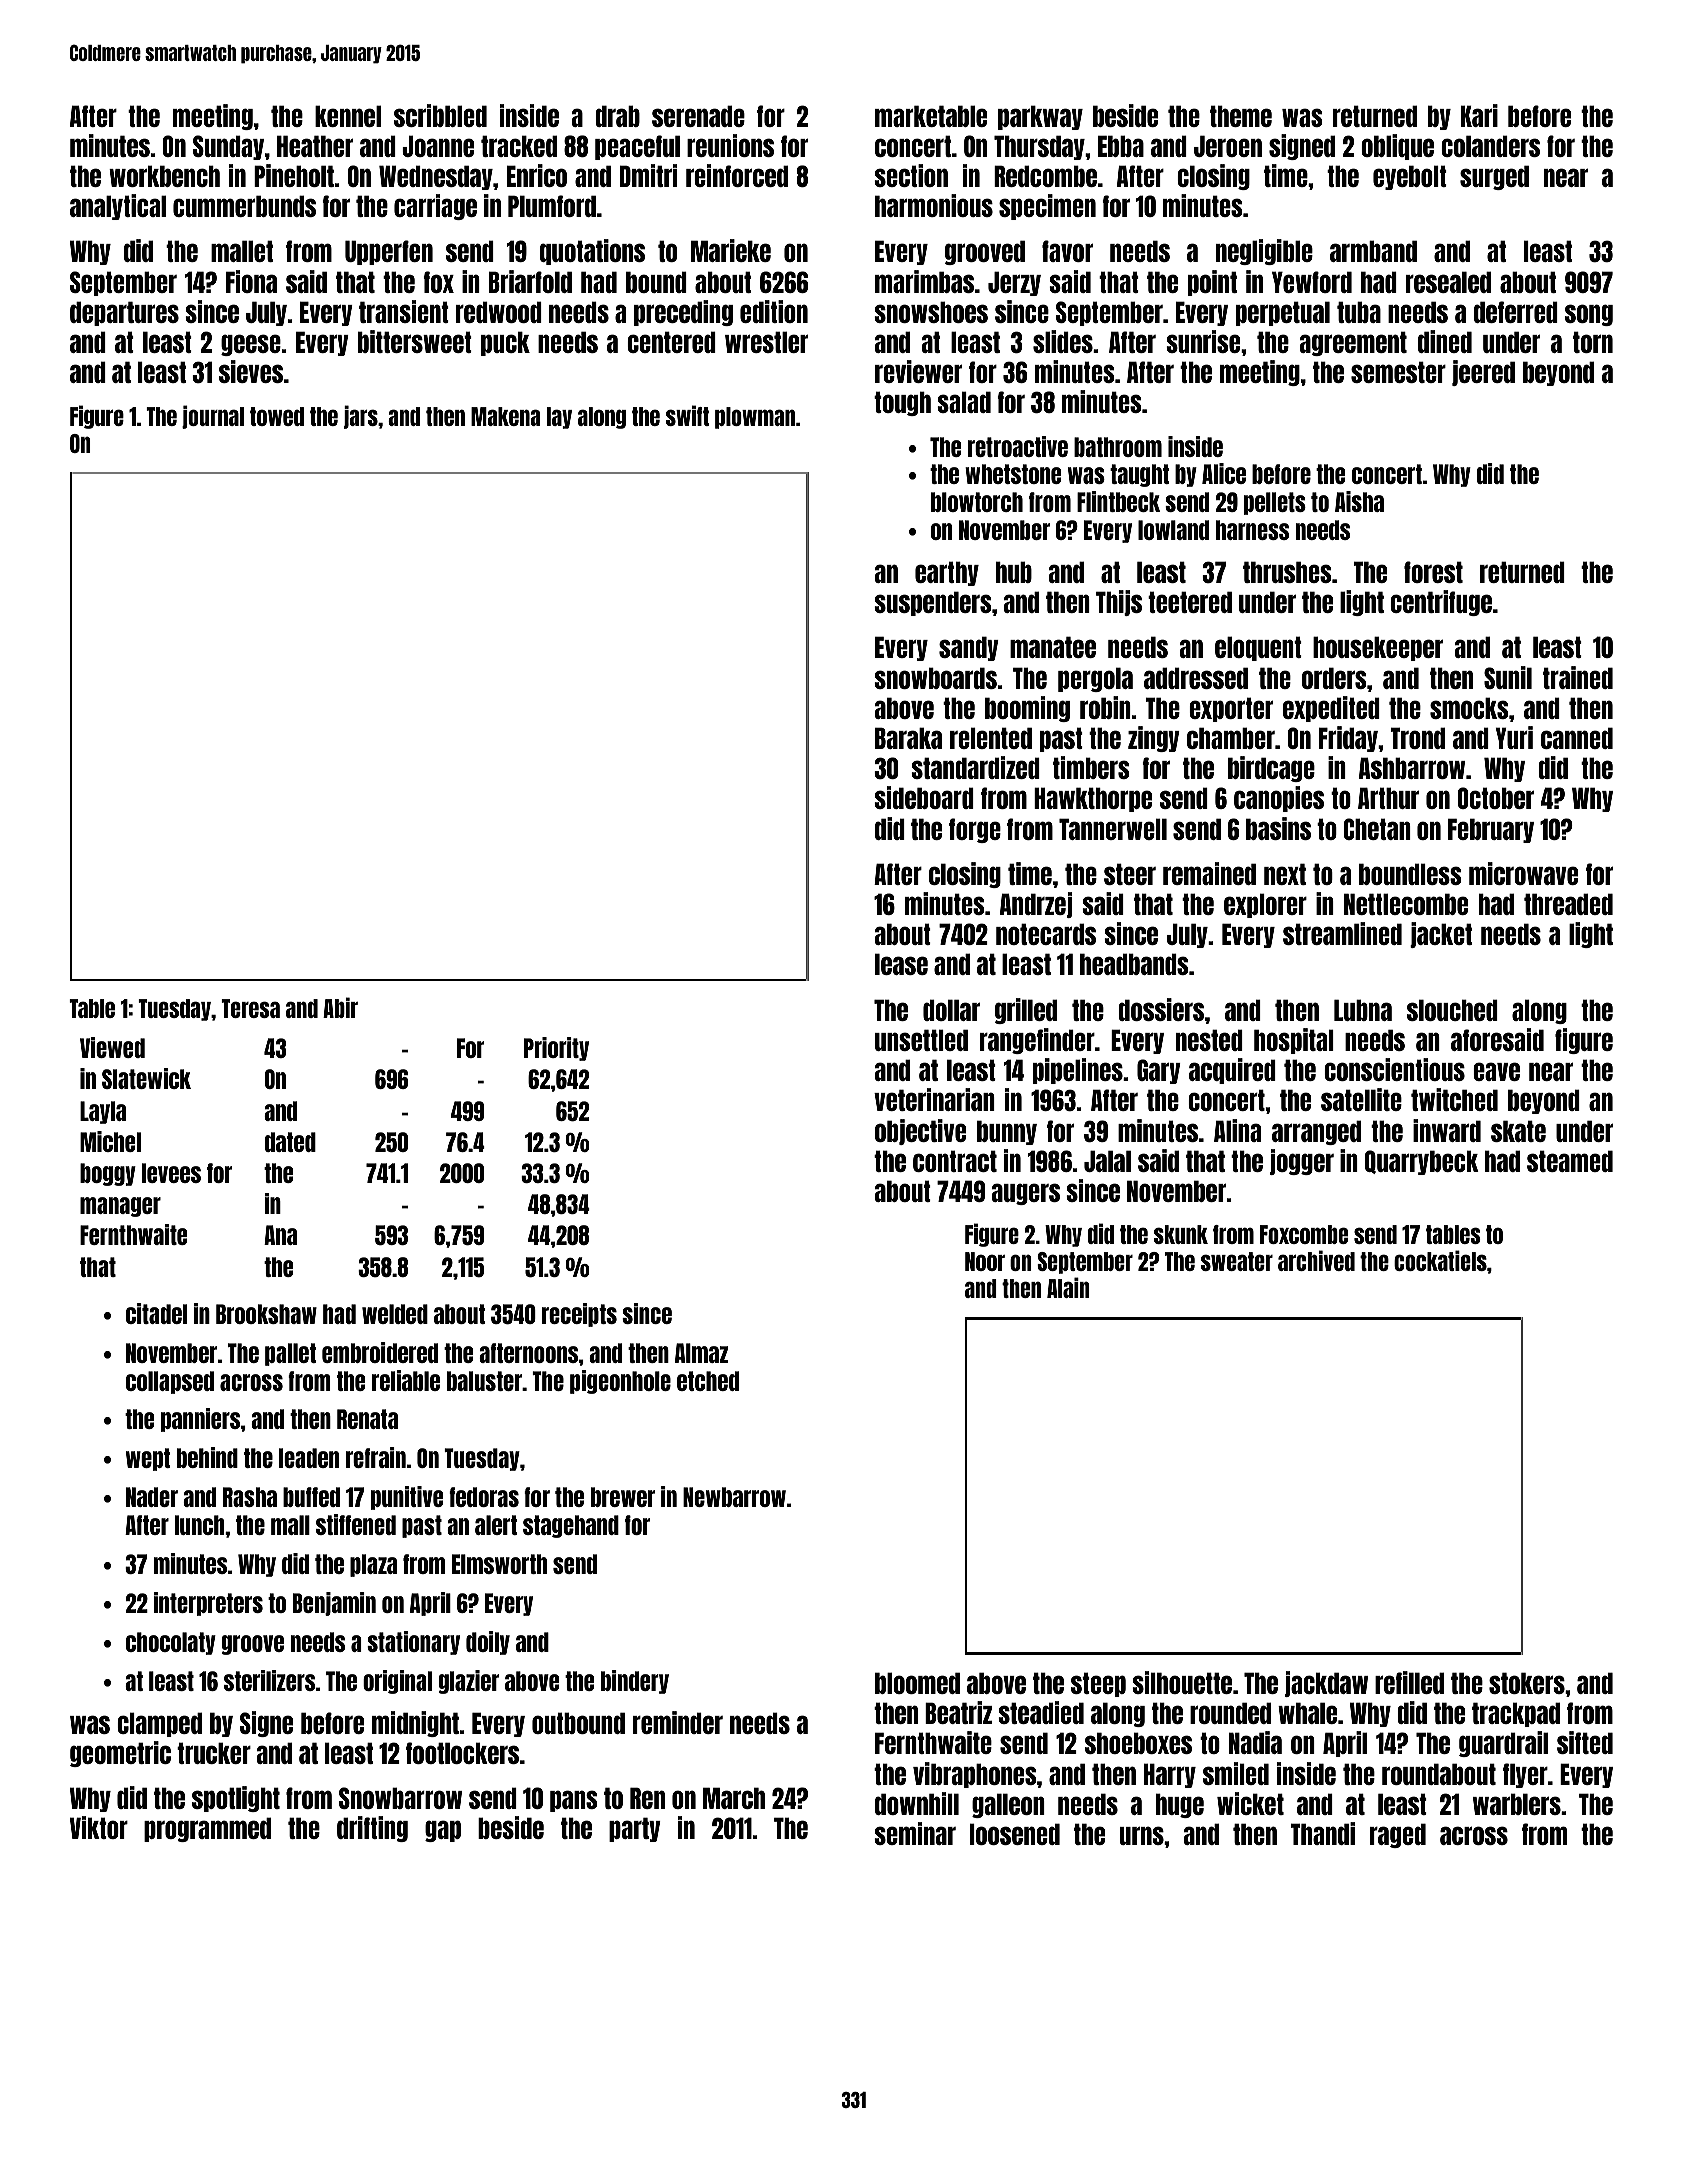 This screenshot has width=1683, height=2178. Describe the element at coordinates (250, 1008) in the screenshot. I see `Teresa` at that location.
